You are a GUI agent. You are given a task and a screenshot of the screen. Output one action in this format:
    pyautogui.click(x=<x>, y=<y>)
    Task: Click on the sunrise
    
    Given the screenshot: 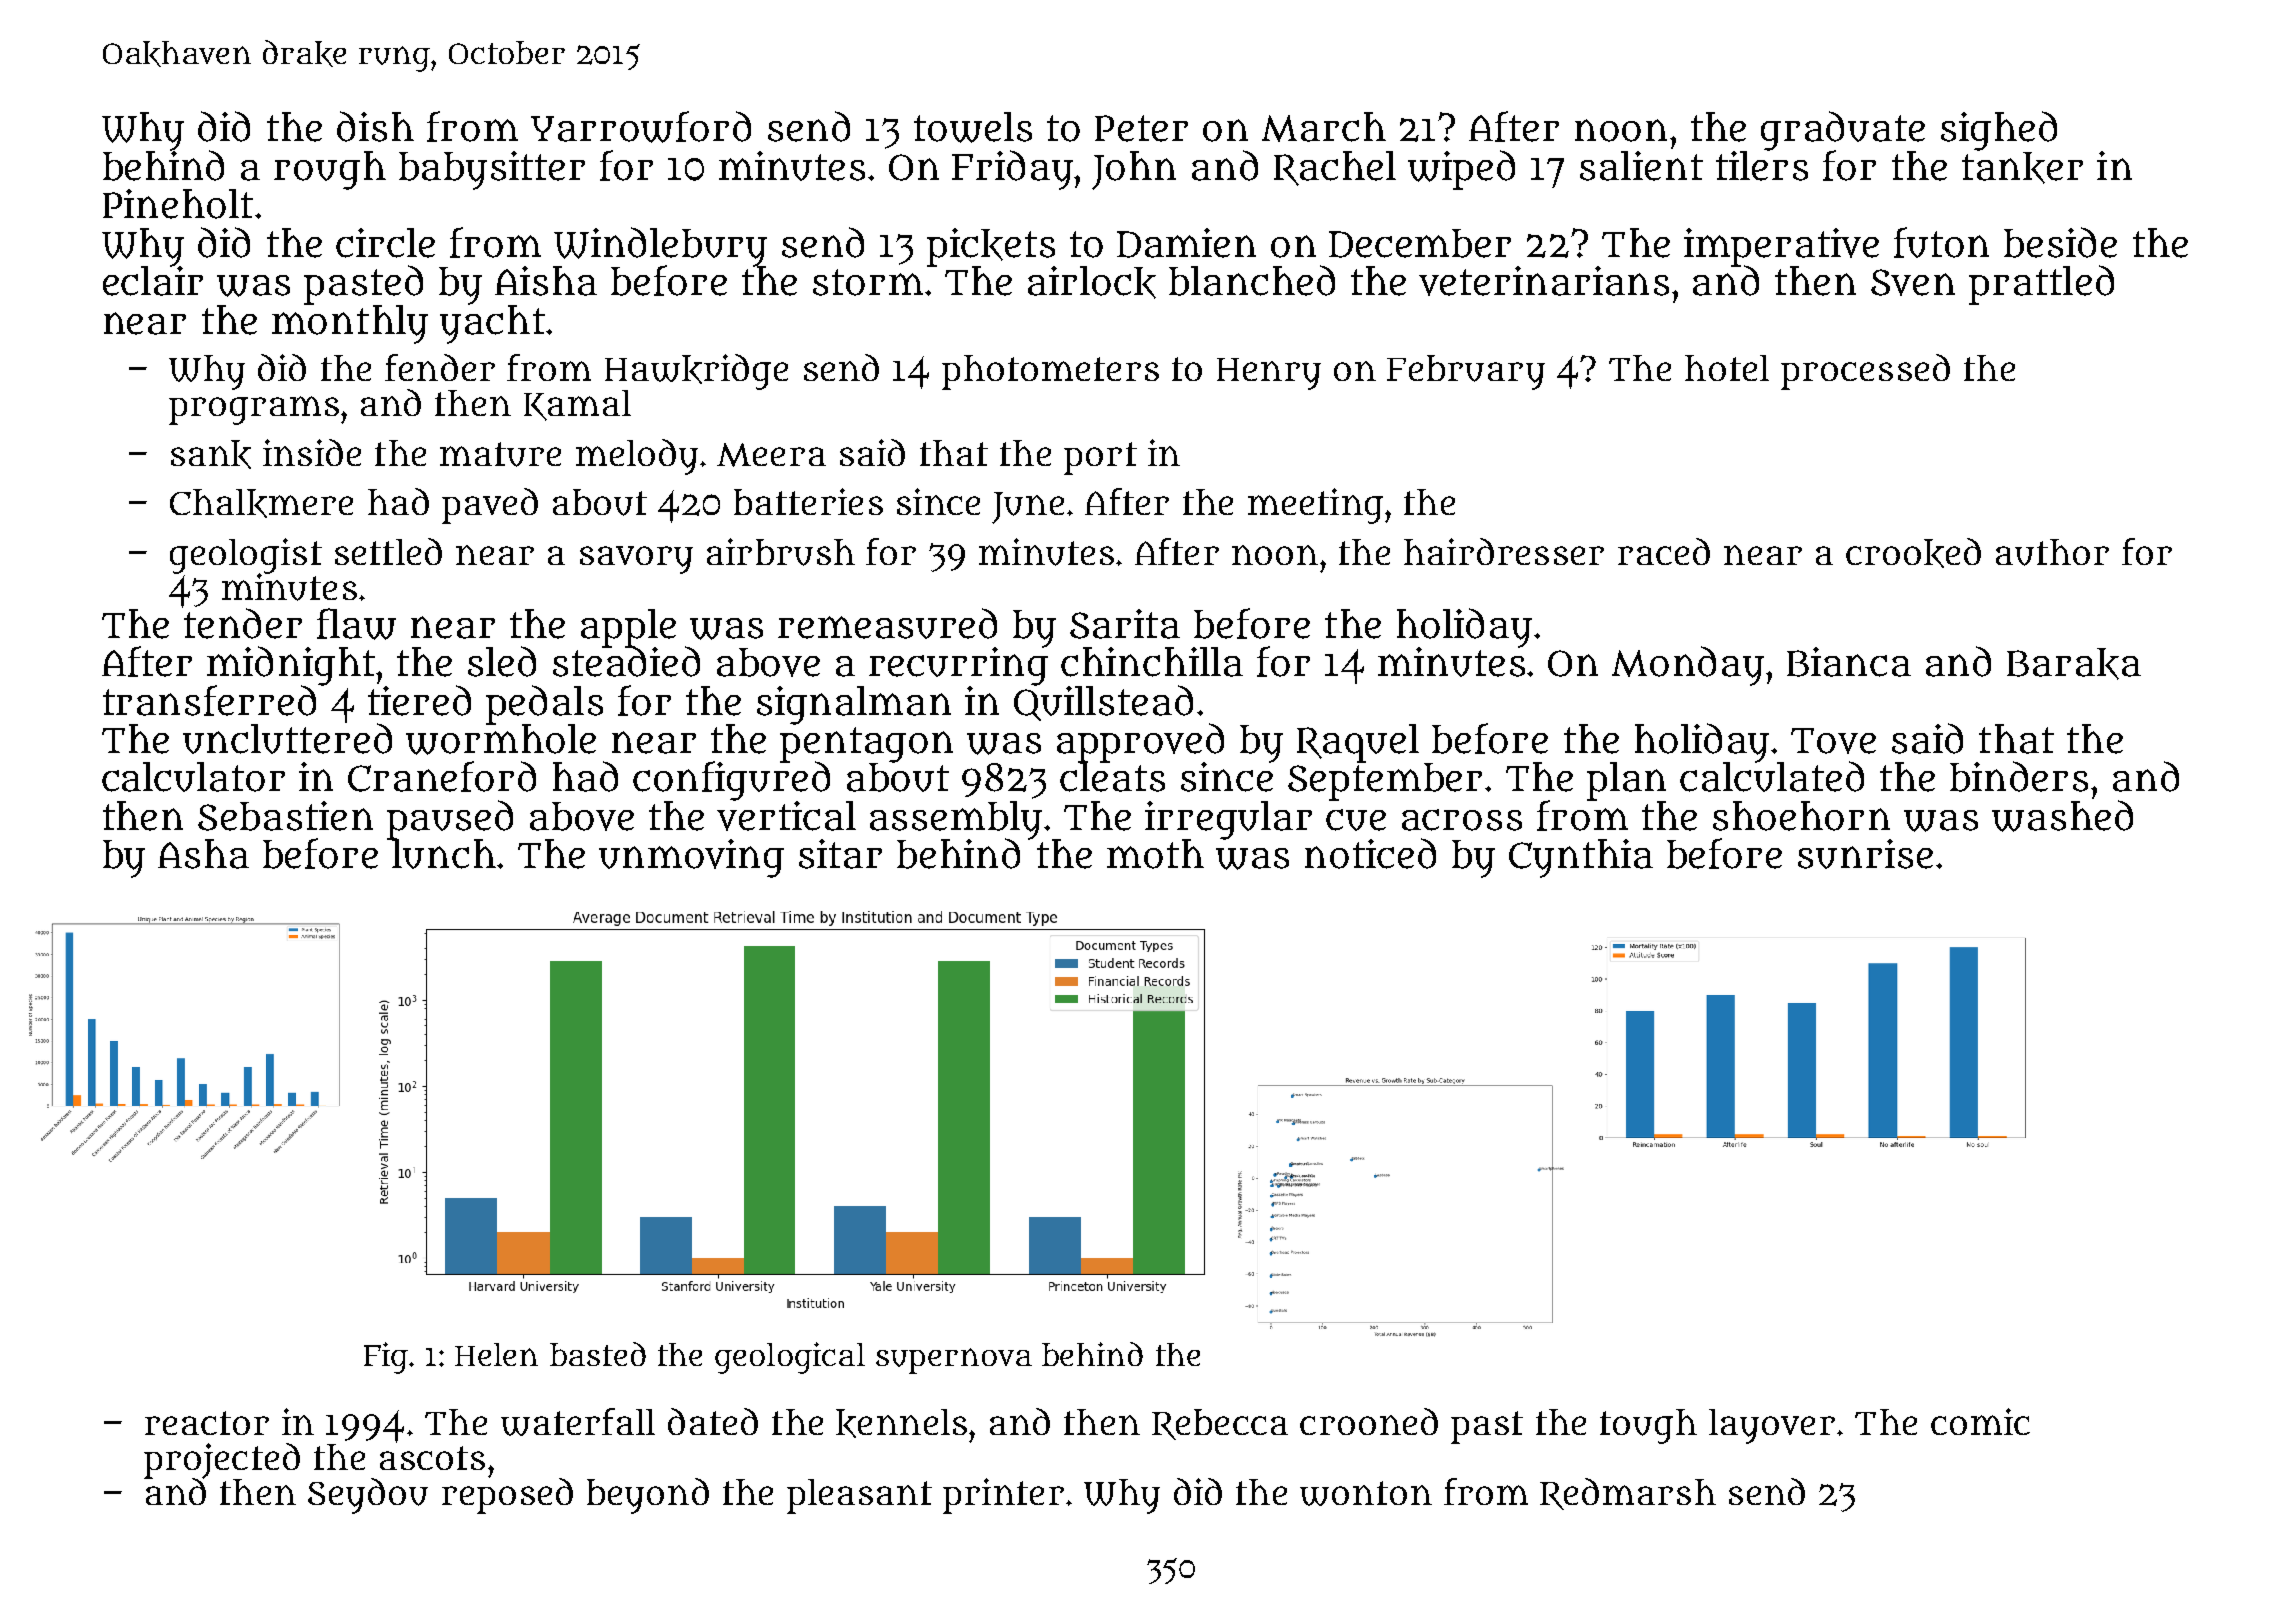 What is the action you would take?
    pyautogui.click(x=1865, y=854)
